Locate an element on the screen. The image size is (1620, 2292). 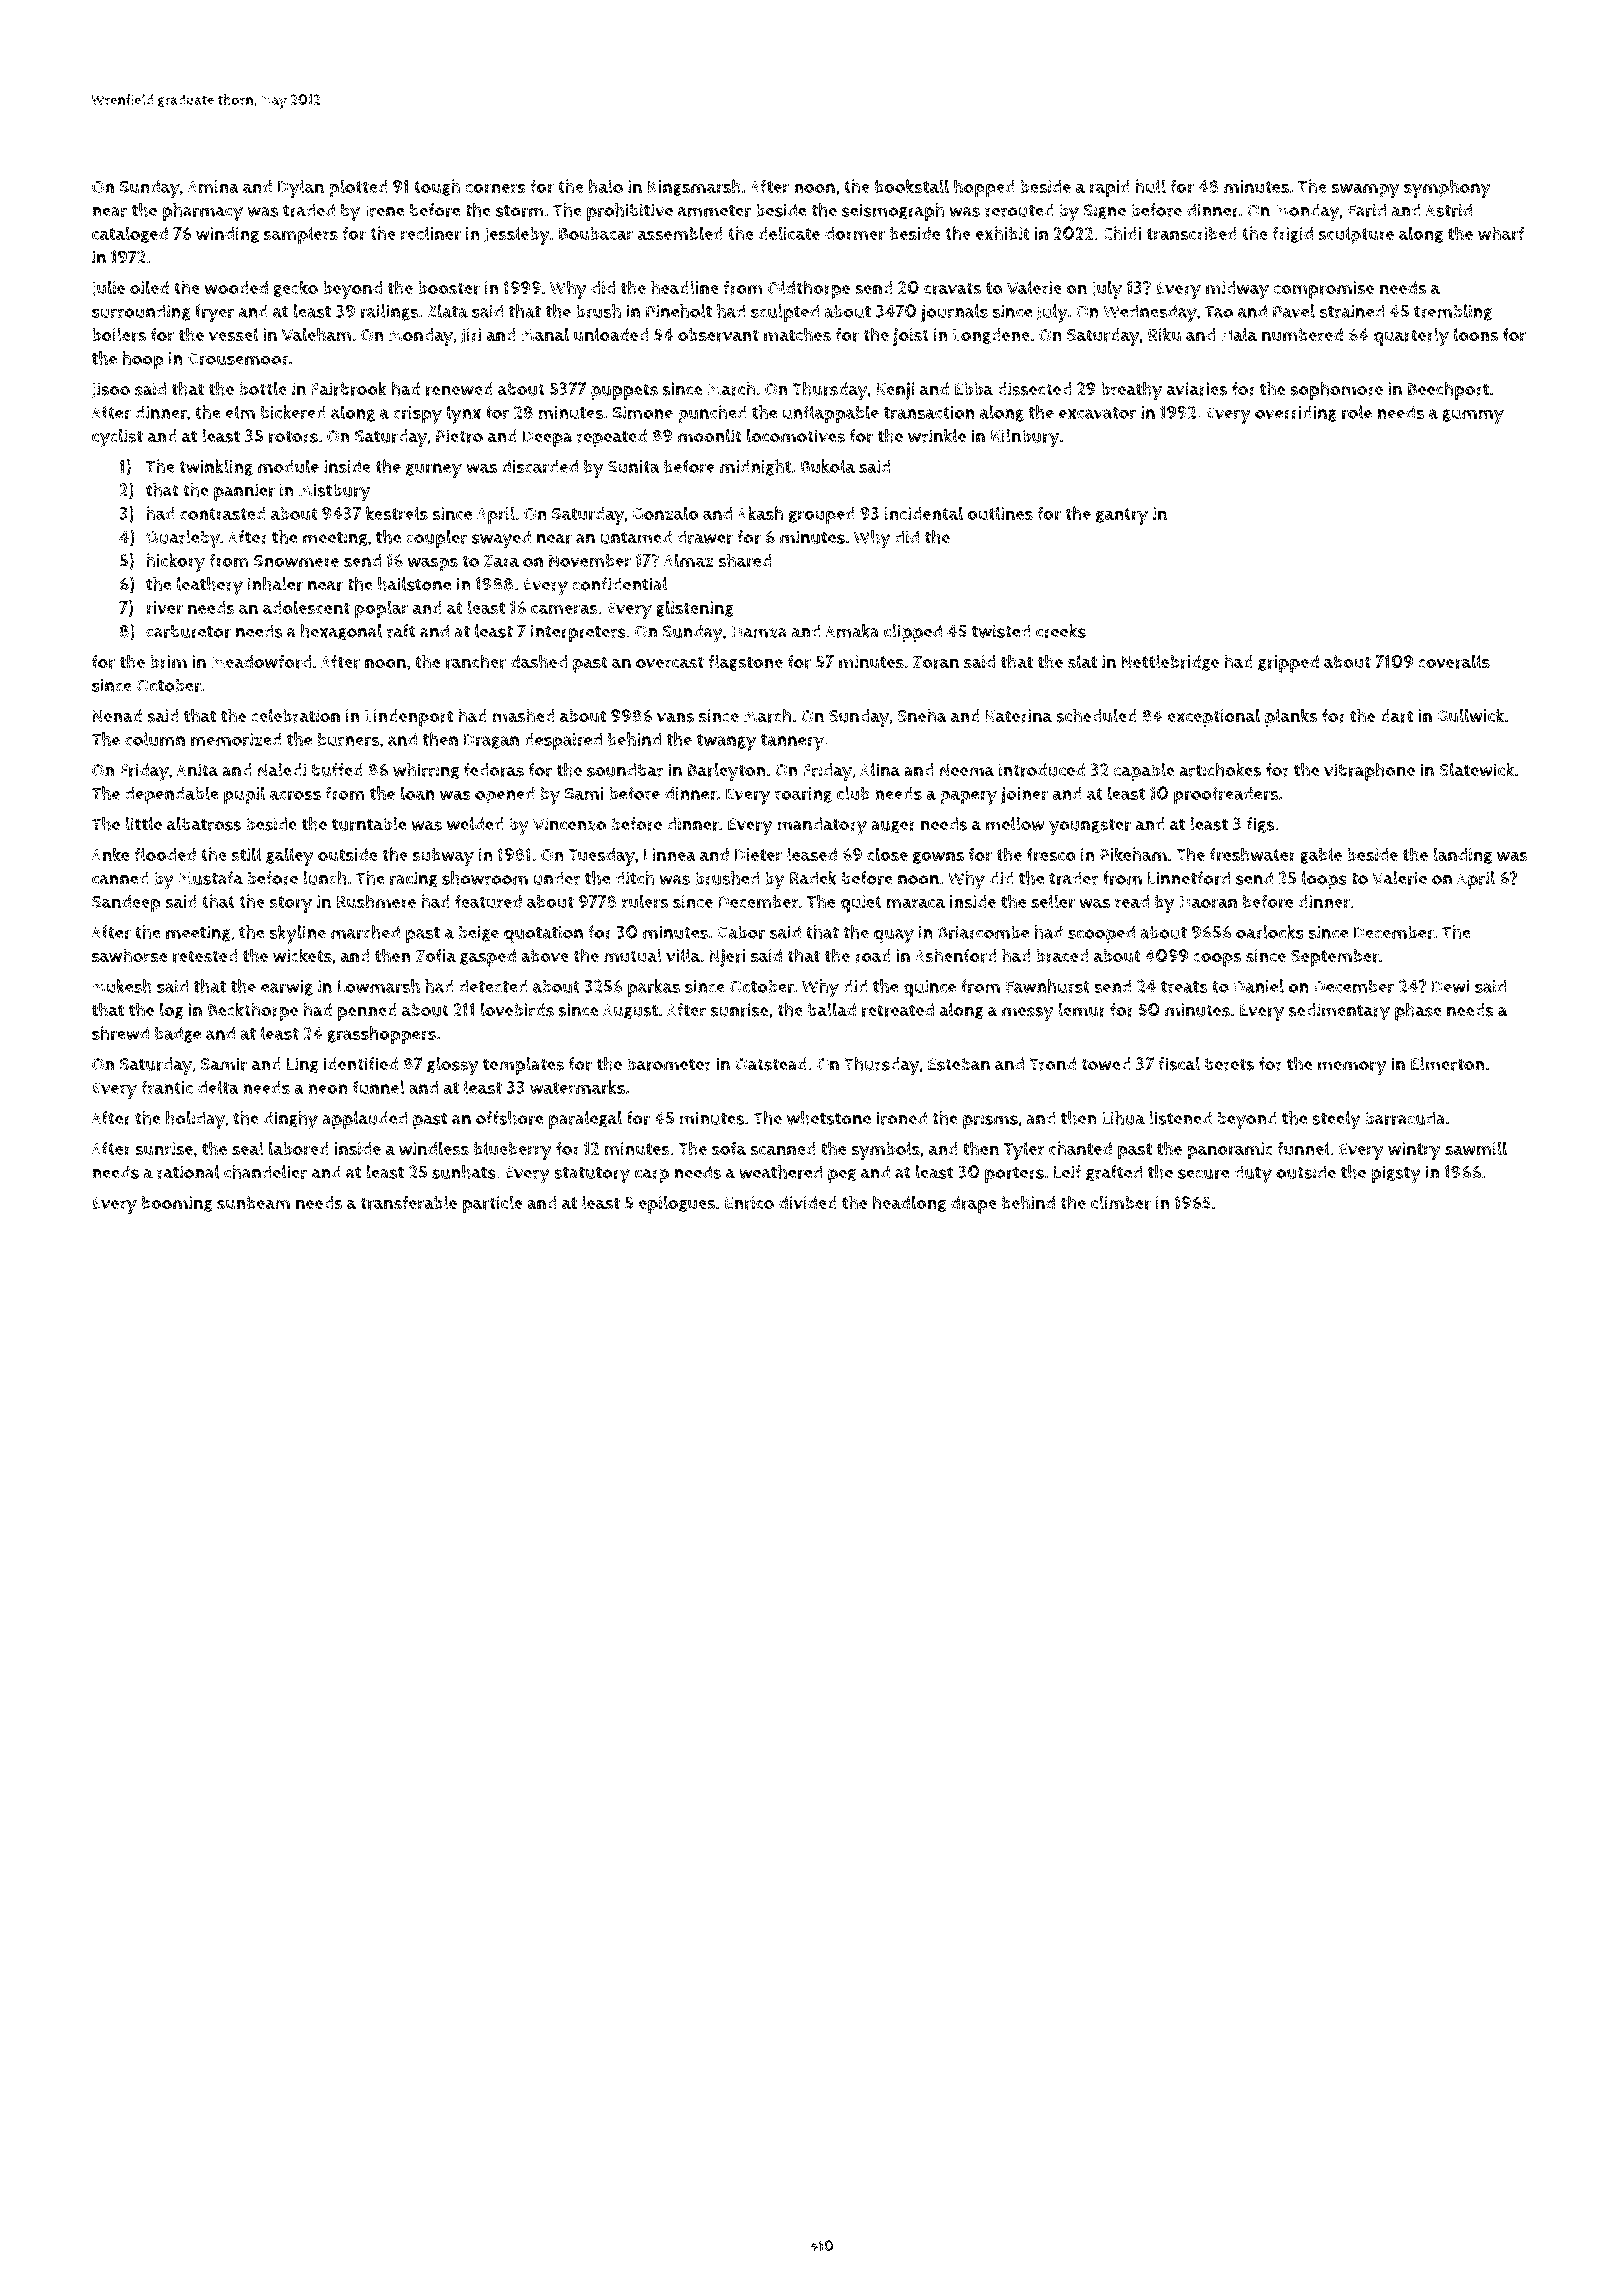
exceptional is located at coordinates (1213, 718).
